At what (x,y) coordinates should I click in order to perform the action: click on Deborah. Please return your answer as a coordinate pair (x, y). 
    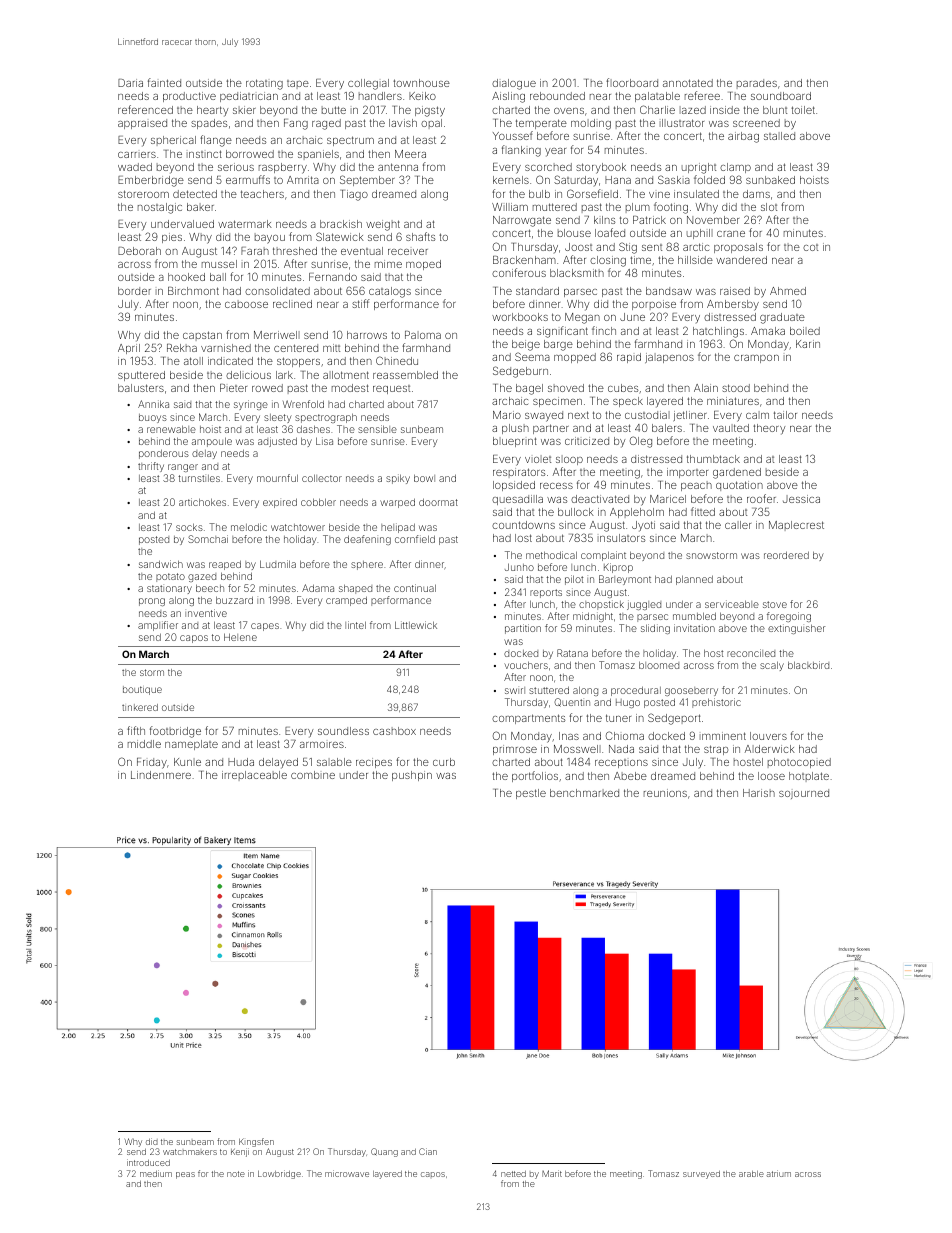
    Looking at the image, I should click on (139, 251).
